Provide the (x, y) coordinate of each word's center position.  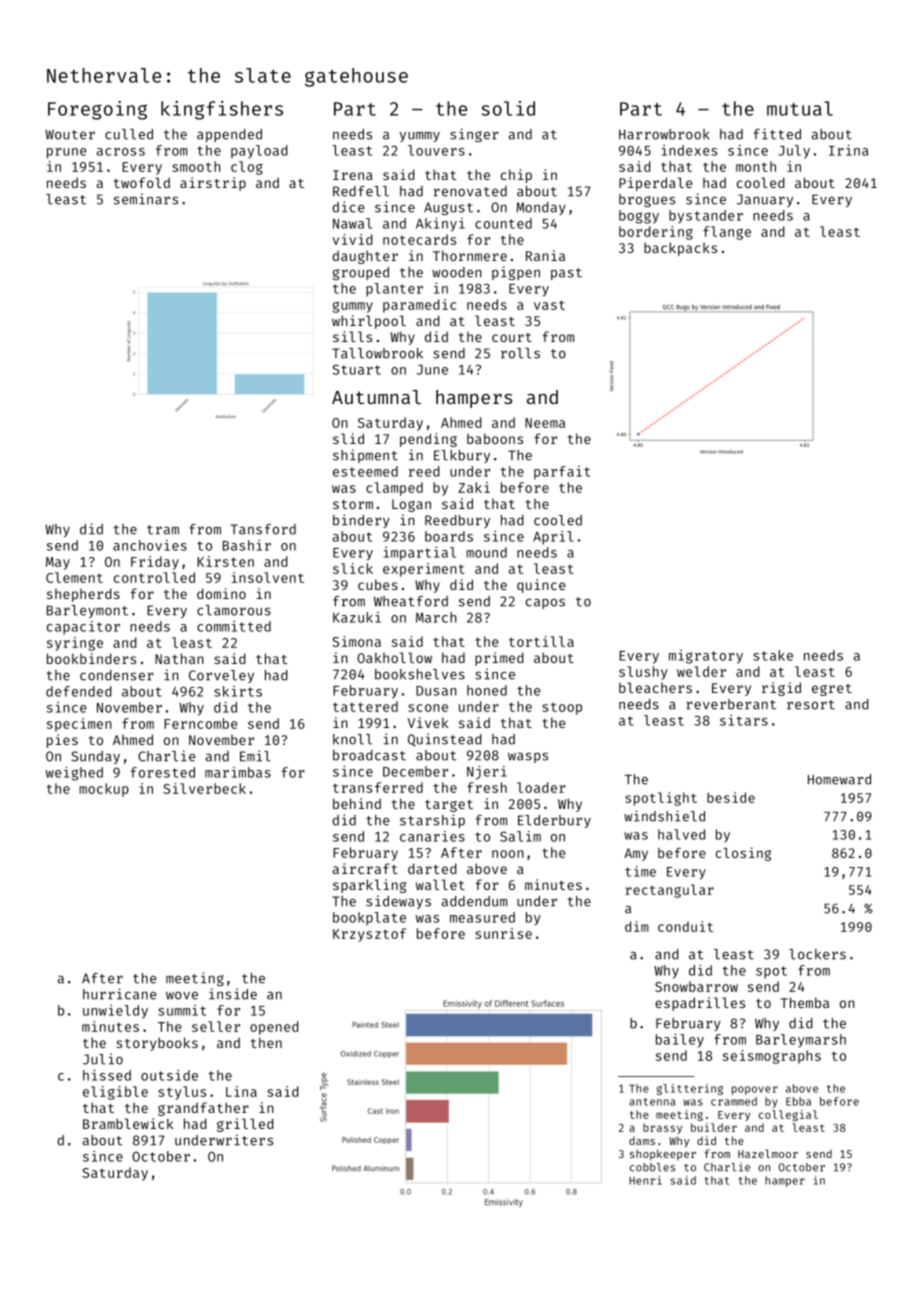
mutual (800, 108)
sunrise (503, 933)
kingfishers (222, 110)
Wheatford (411, 601)
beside (731, 797)
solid (508, 108)
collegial (788, 1115)
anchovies (150, 545)
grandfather (203, 1109)
